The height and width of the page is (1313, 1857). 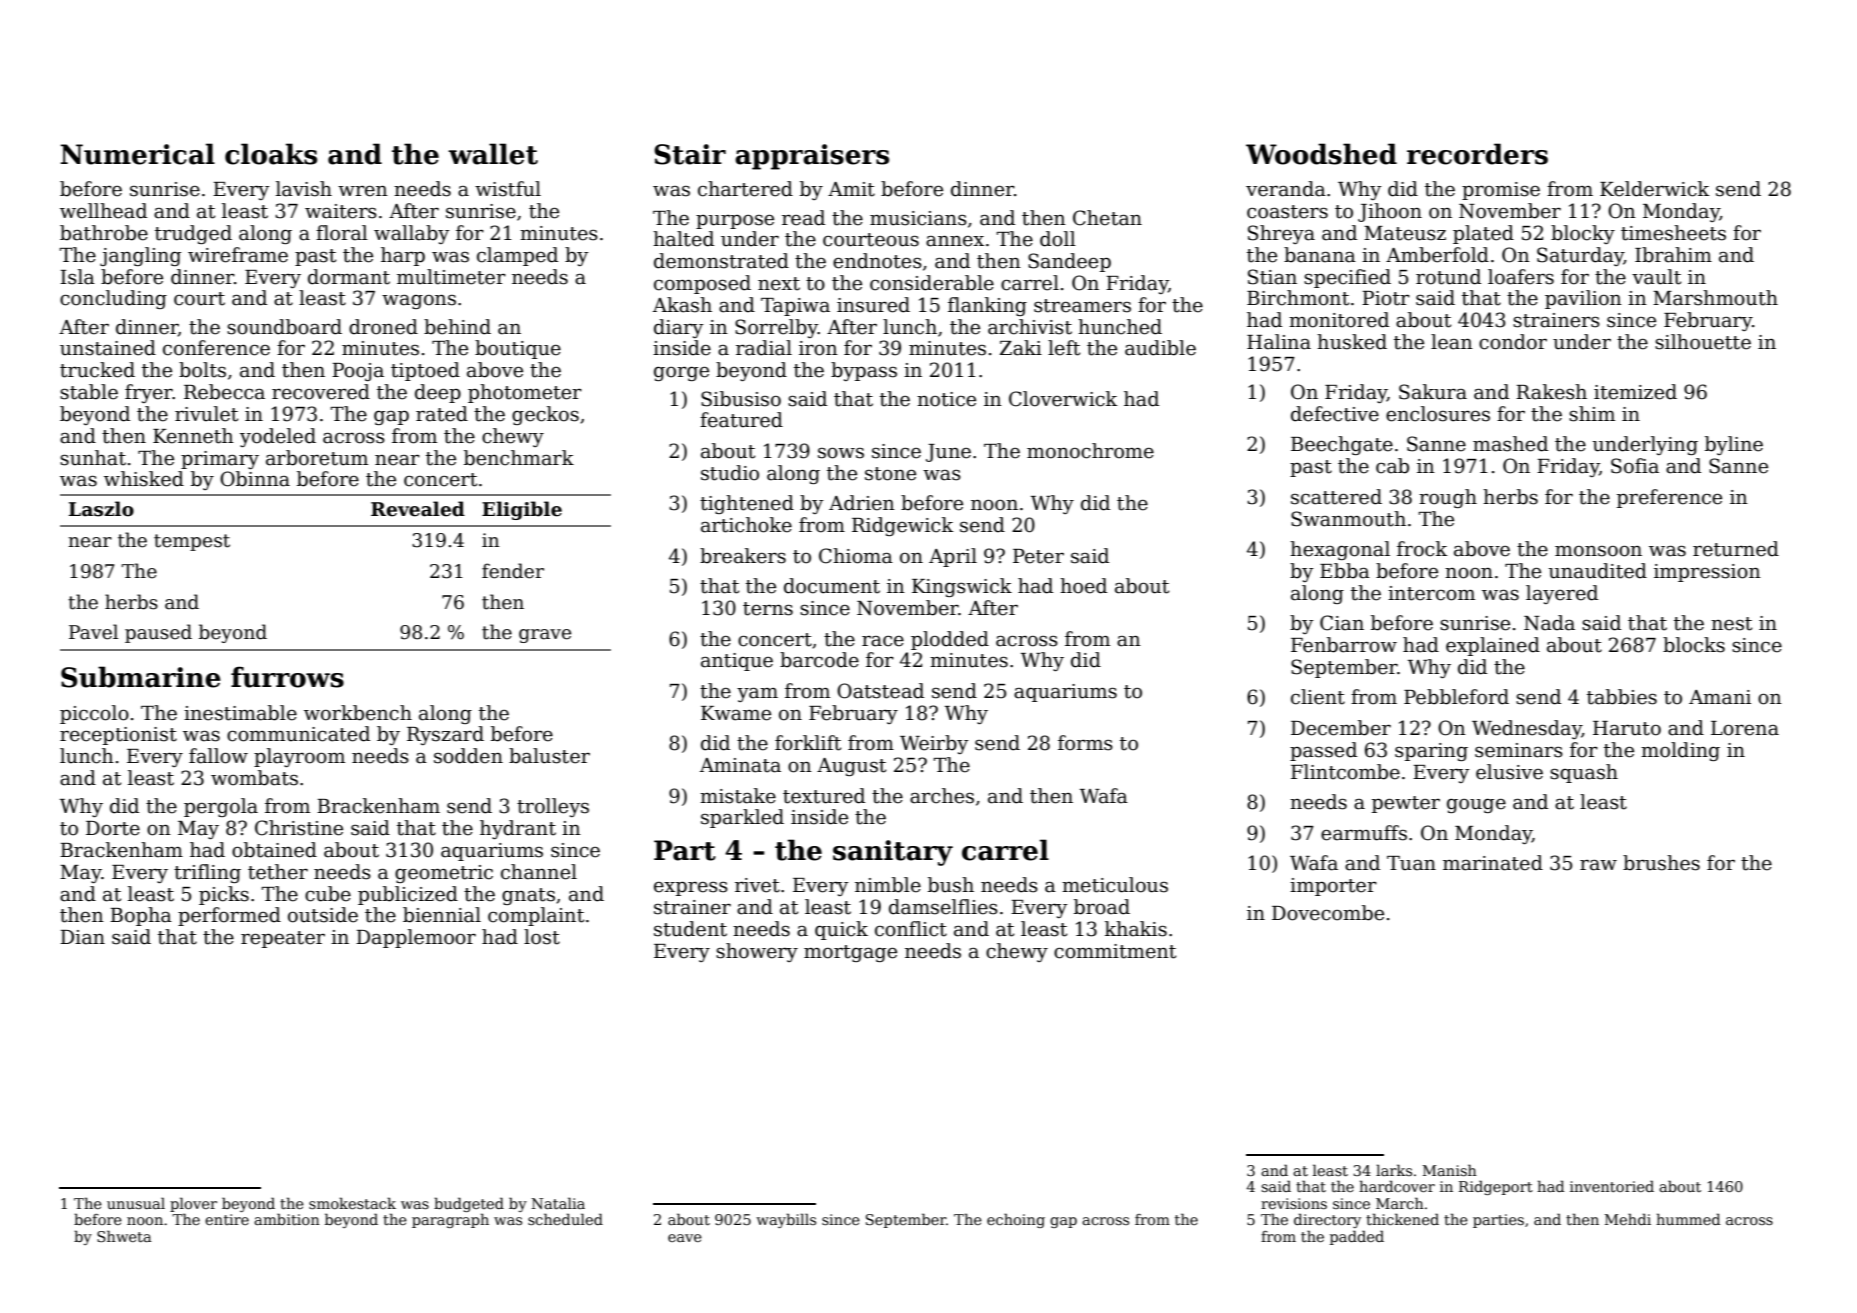 What do you see at coordinates (192, 542) in the page?
I see `tempest` at bounding box center [192, 542].
